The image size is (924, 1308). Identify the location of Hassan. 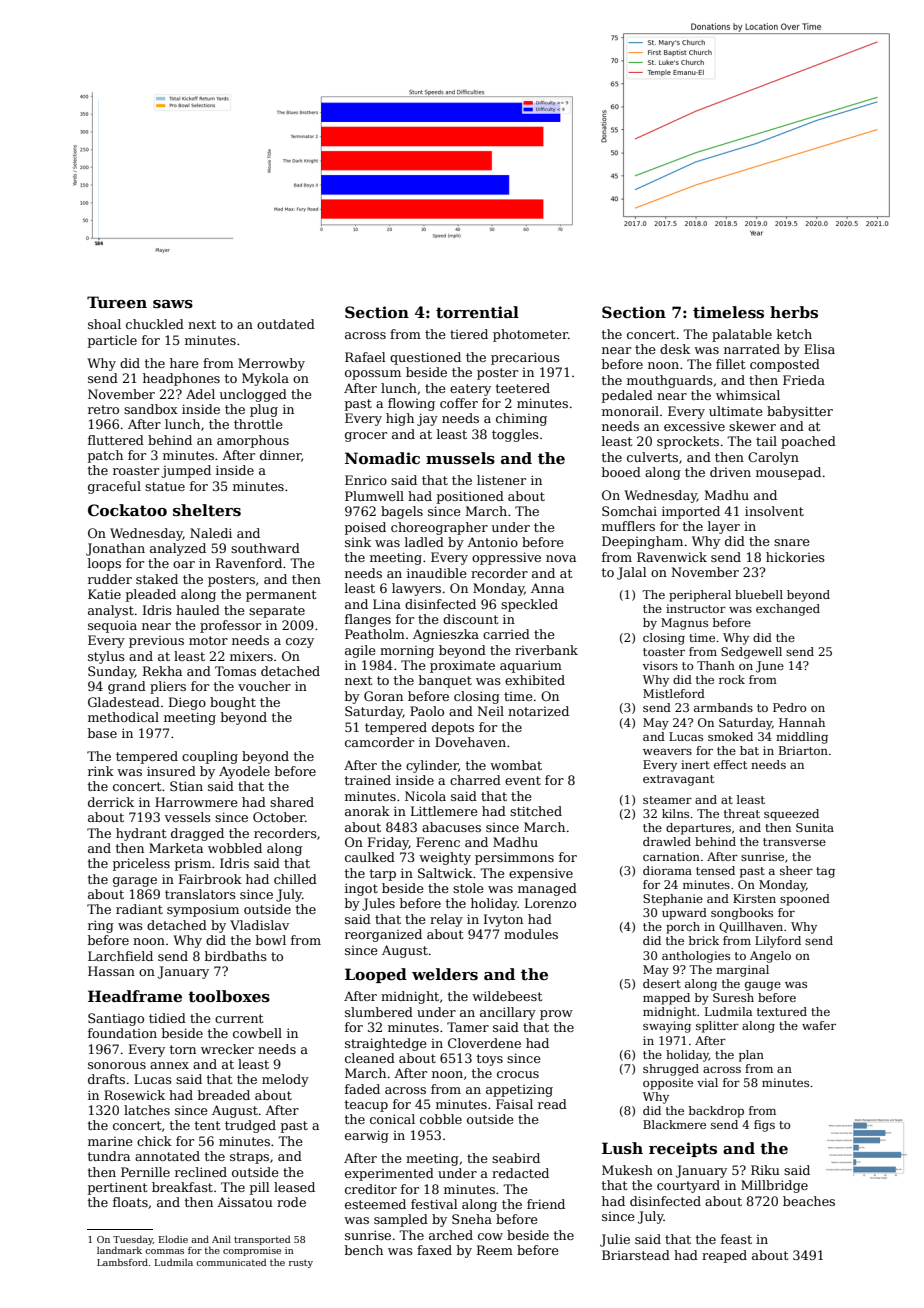
(111, 971).
